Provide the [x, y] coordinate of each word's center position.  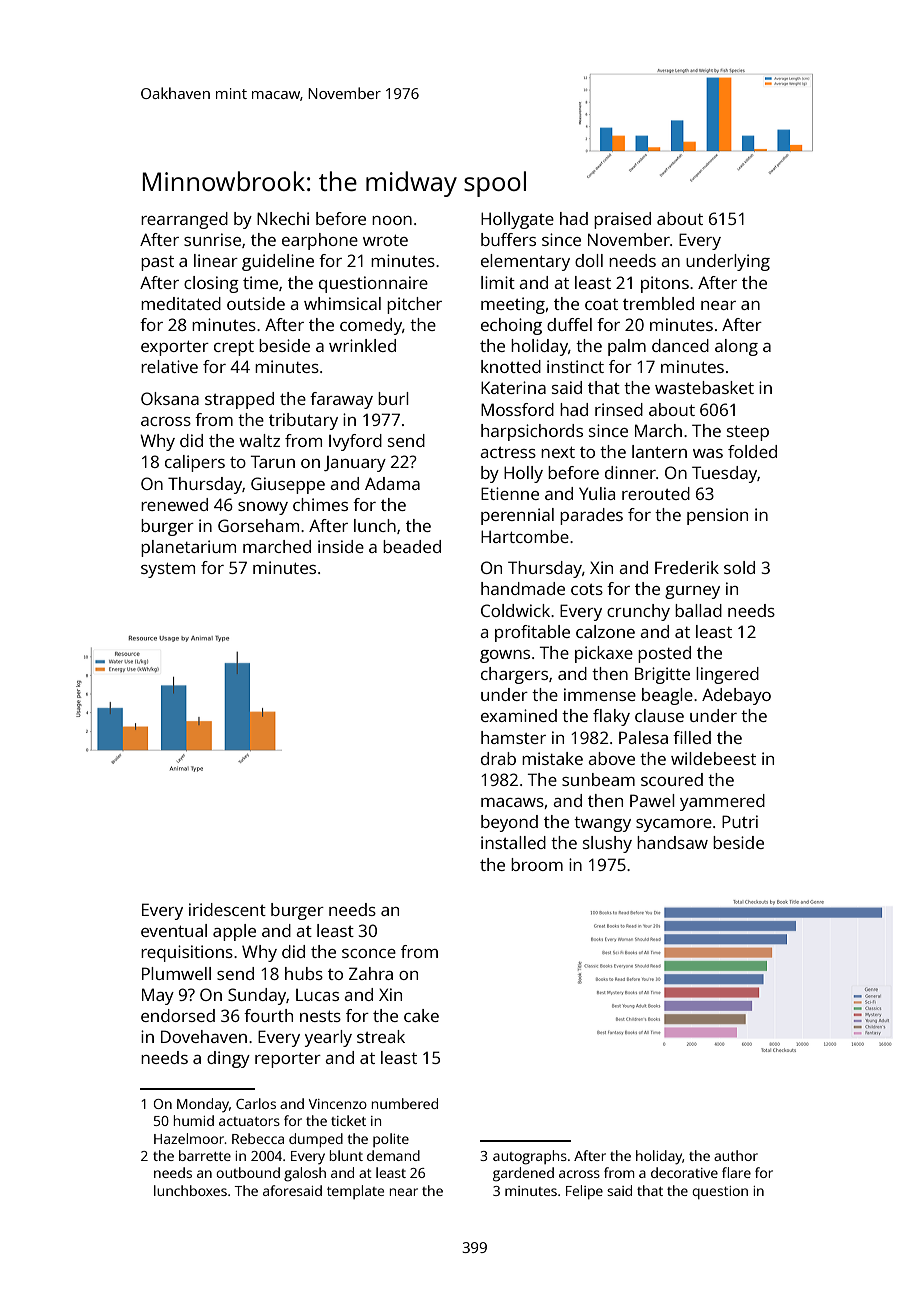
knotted [511, 366]
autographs [530, 1157]
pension [717, 516]
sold [739, 567]
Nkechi [283, 218]
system [168, 570]
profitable [532, 633]
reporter [288, 1060]
